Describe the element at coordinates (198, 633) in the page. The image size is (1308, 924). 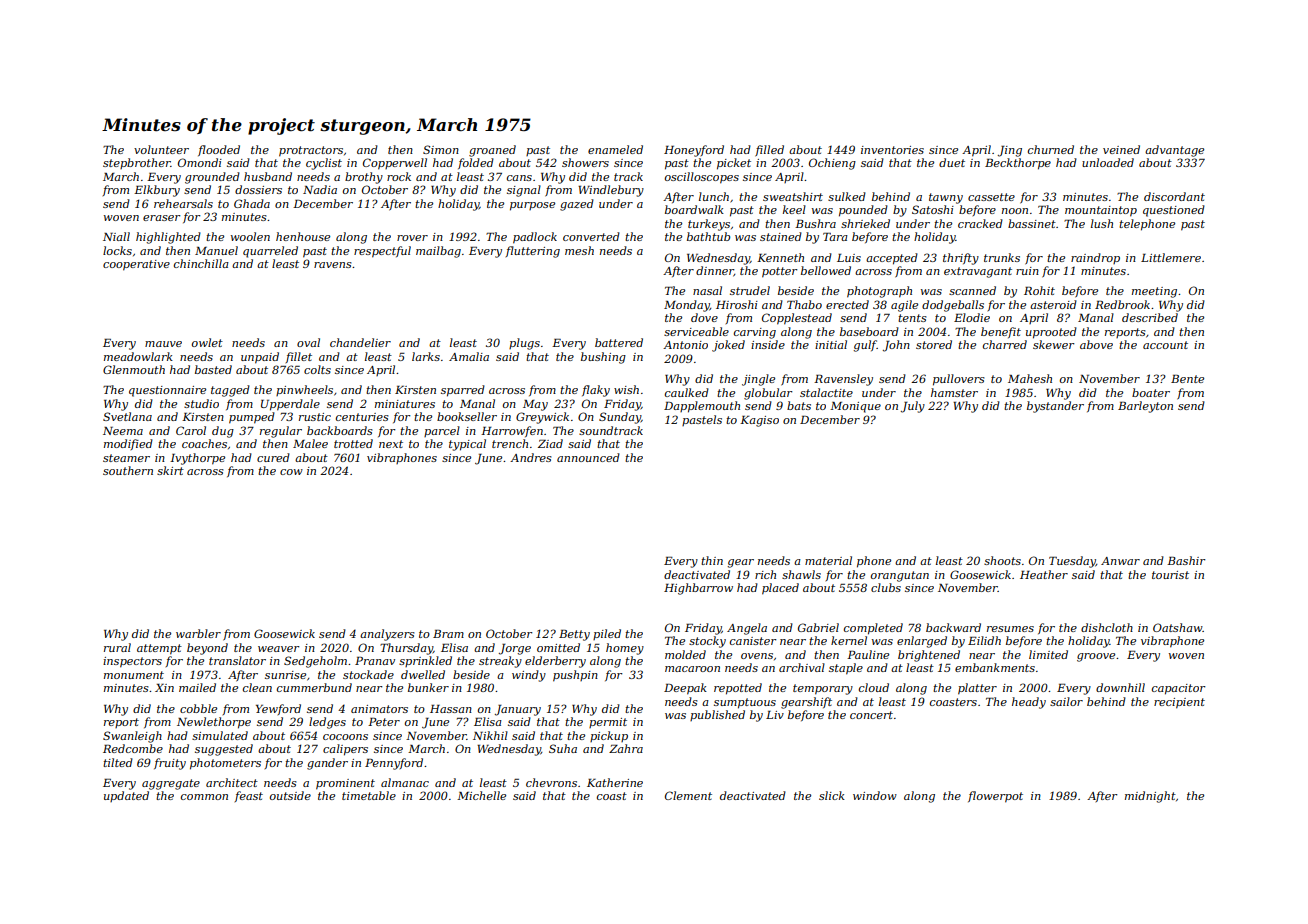
I see `warbler` at that location.
